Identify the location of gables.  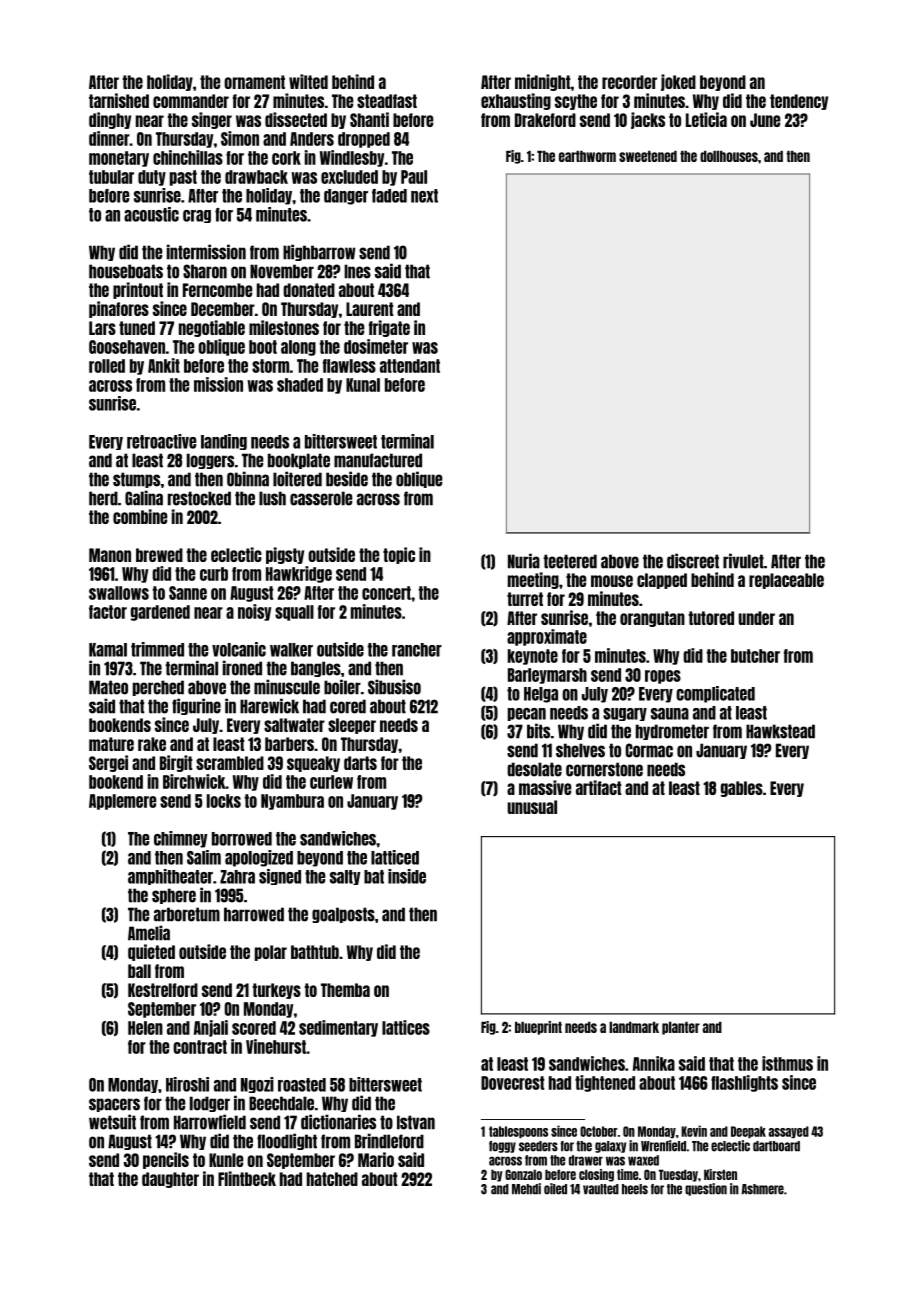
(742, 789).
